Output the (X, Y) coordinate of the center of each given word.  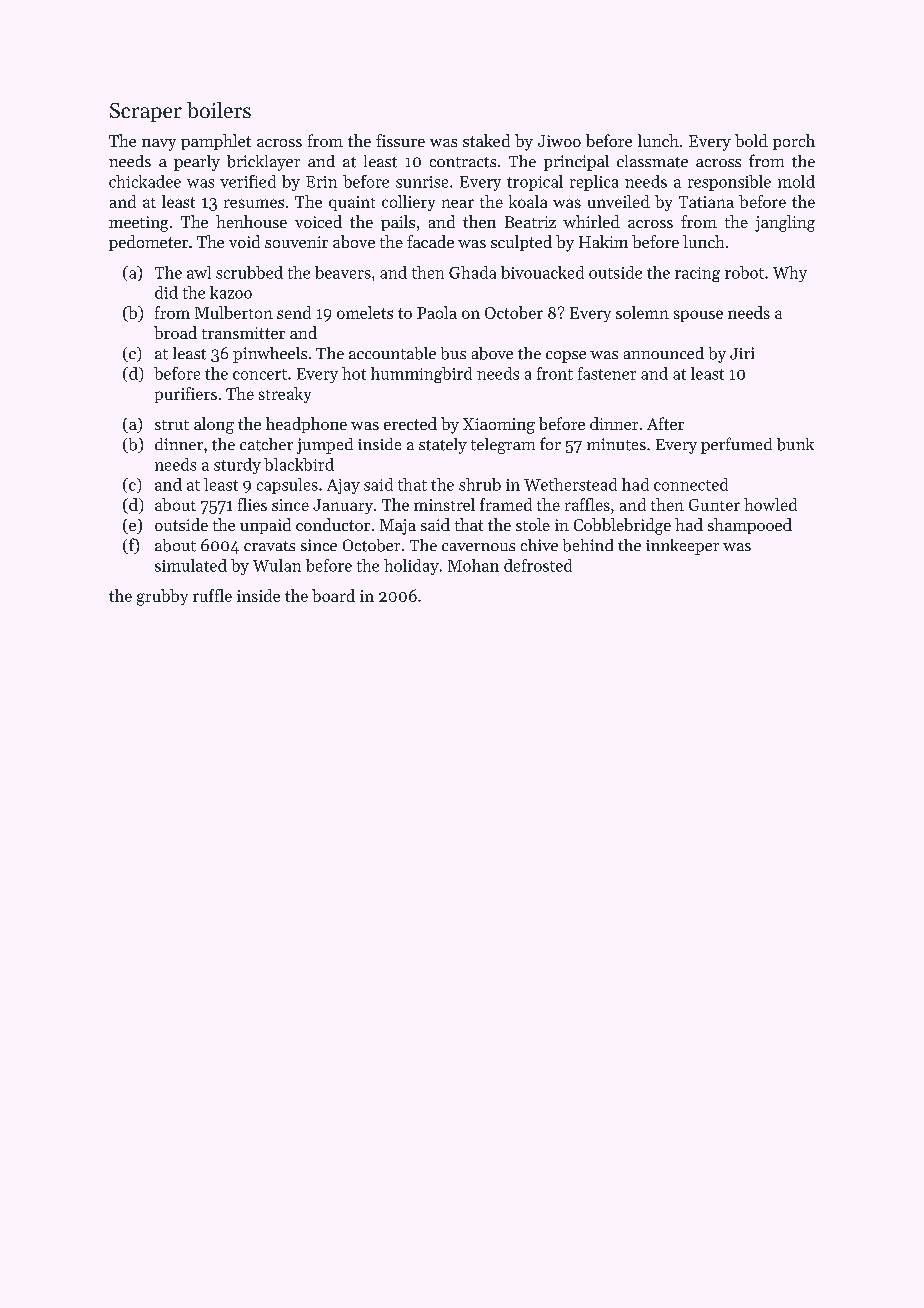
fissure (400, 140)
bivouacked (542, 272)
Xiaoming (499, 426)
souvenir (296, 242)
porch (794, 142)
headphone (306, 425)
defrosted (538, 565)
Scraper (146, 112)
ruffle (212, 595)
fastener (607, 373)
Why (790, 274)
